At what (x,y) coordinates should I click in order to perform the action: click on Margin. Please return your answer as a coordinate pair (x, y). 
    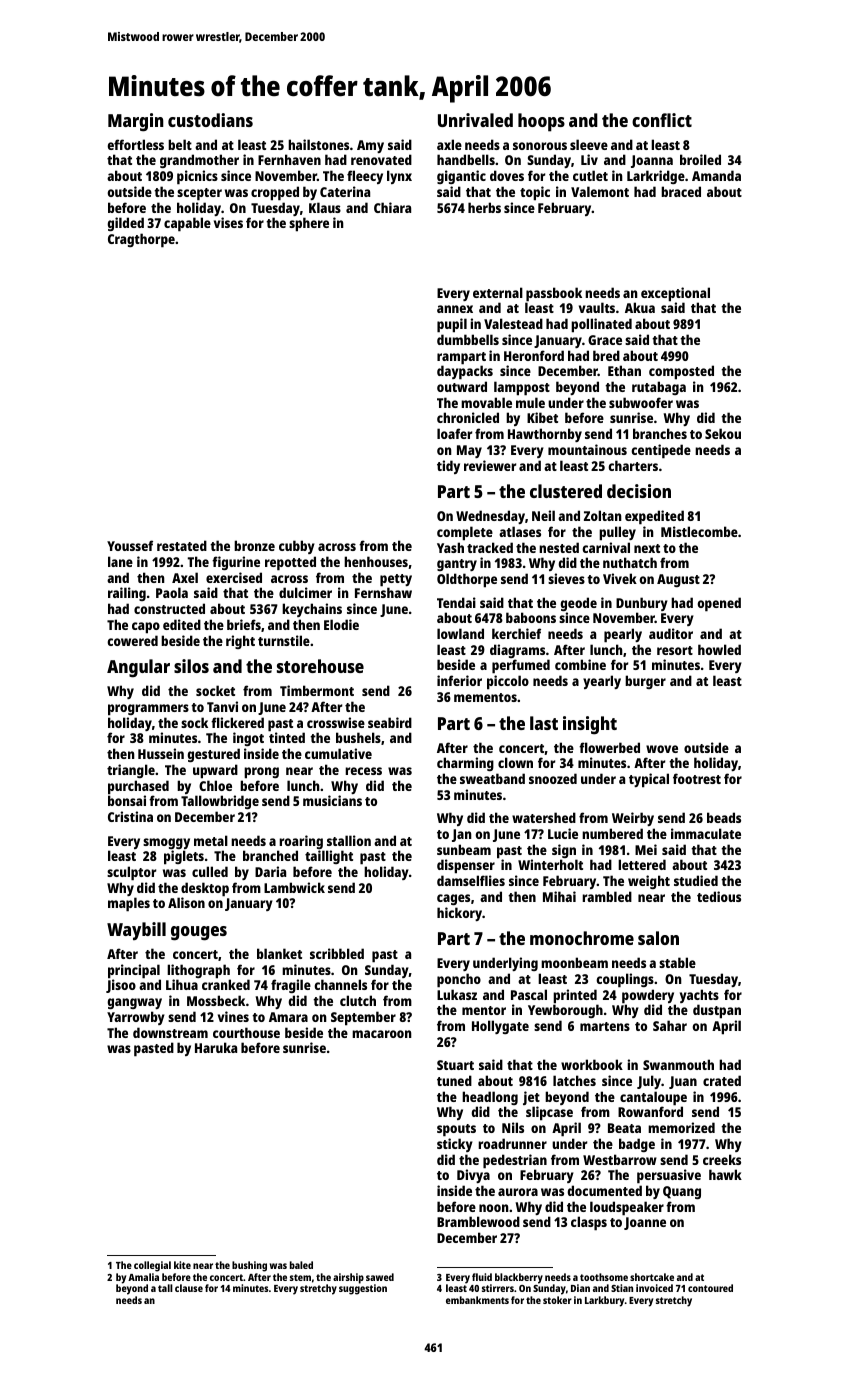
    Looking at the image, I should click on (136, 122).
